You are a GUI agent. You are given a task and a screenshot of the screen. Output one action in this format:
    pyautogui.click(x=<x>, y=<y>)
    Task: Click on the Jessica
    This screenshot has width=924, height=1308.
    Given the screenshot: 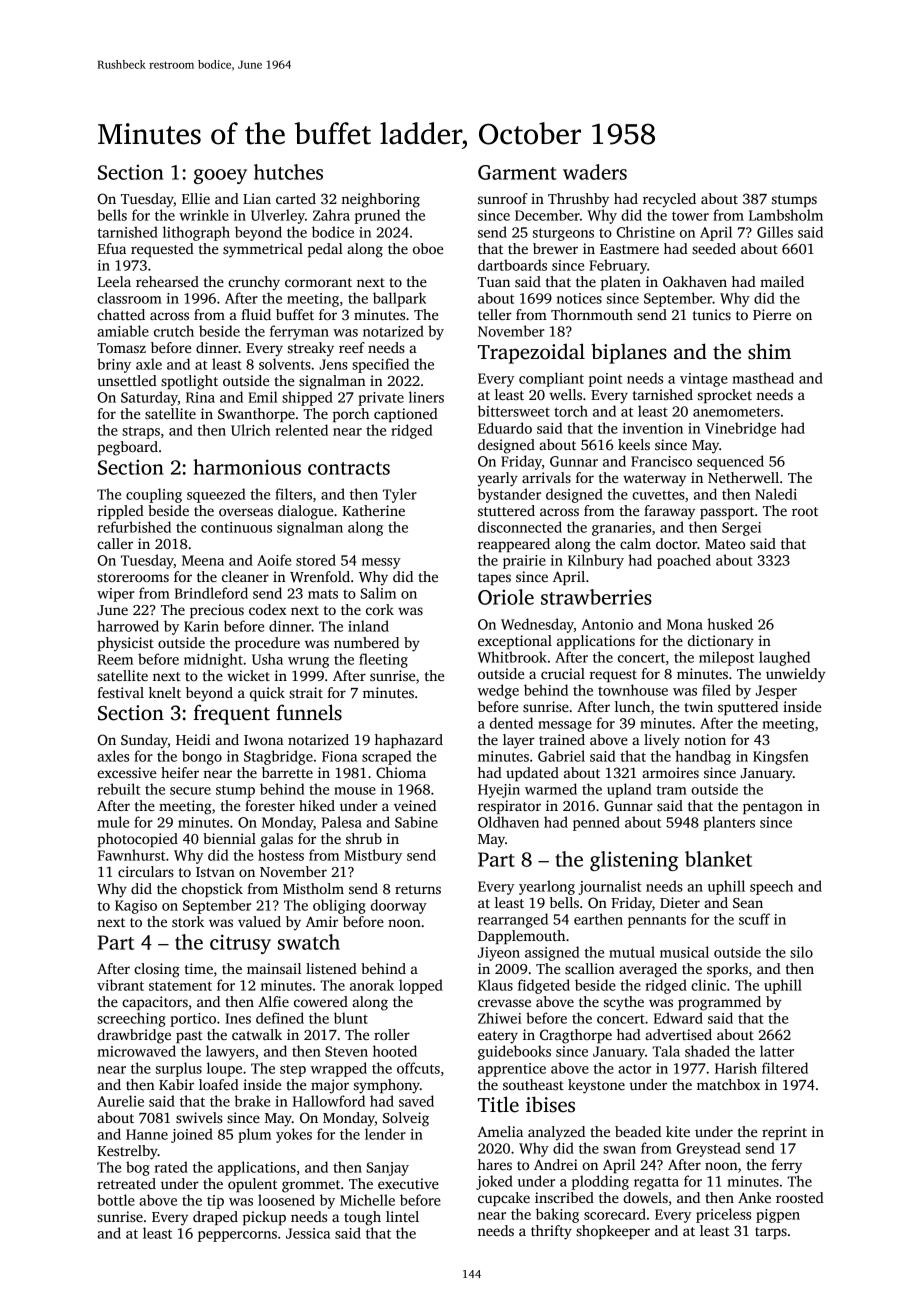 What is the action you would take?
    pyautogui.click(x=308, y=1233)
